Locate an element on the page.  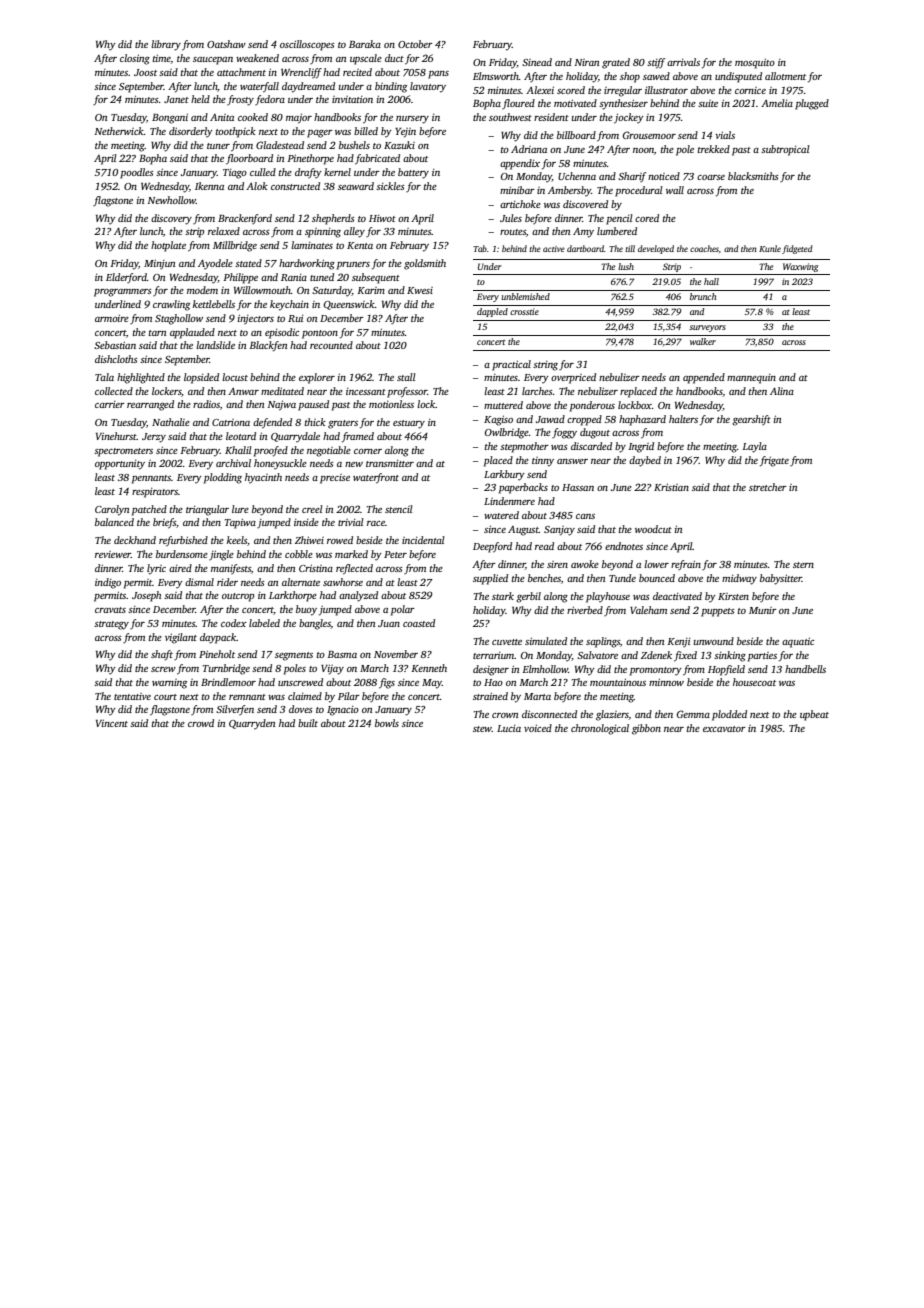
blacksmiths is located at coordinates (753, 176).
